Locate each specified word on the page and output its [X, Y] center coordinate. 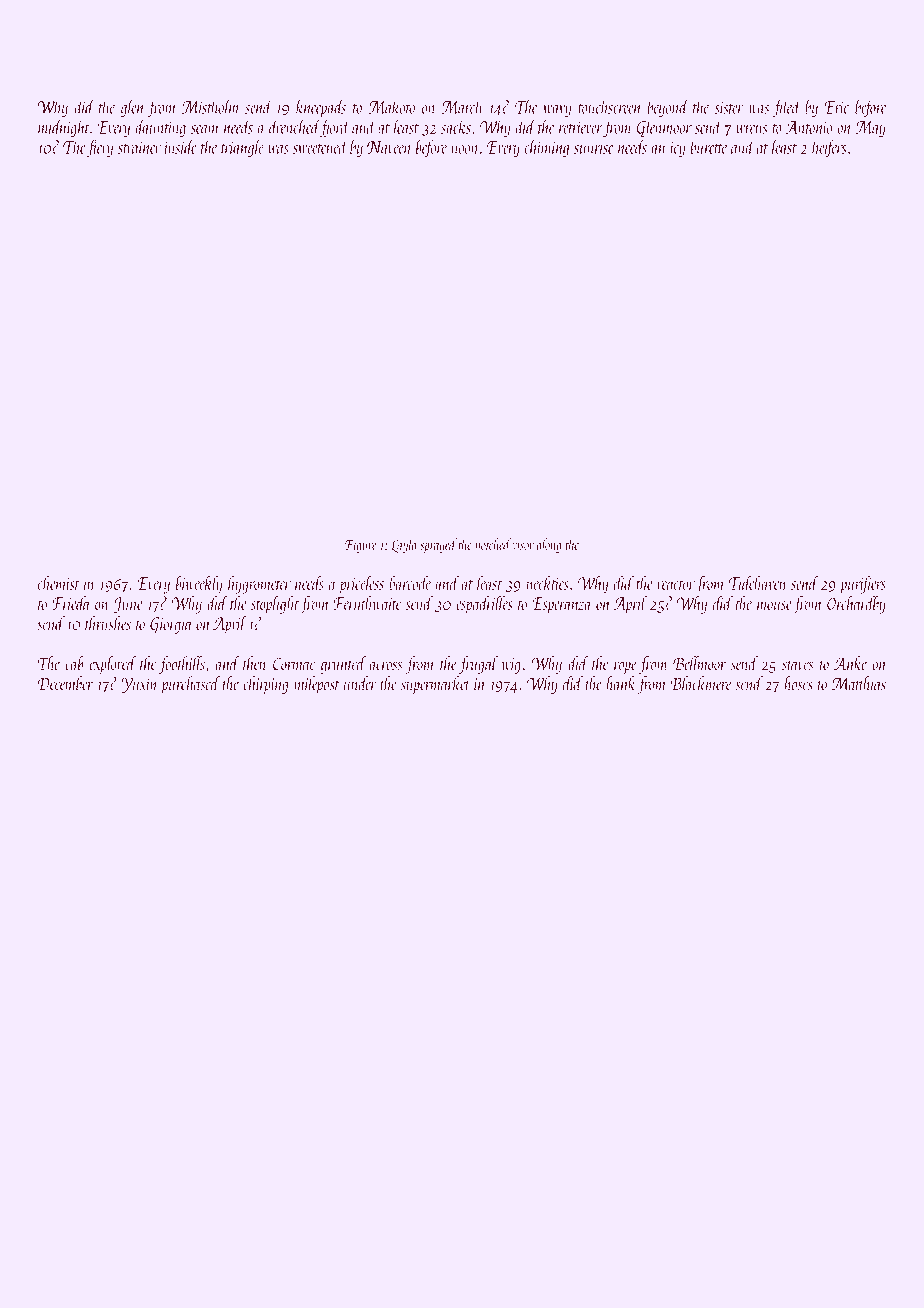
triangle [243, 148]
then [255, 663]
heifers [829, 148]
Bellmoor [699, 663]
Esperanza [562, 605]
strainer [139, 148]
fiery [100, 148]
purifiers [863, 585]
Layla [404, 545]
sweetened [320, 146]
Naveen [389, 147]
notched [493, 544]
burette [709, 146]
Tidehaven [757, 583]
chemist [59, 583]
